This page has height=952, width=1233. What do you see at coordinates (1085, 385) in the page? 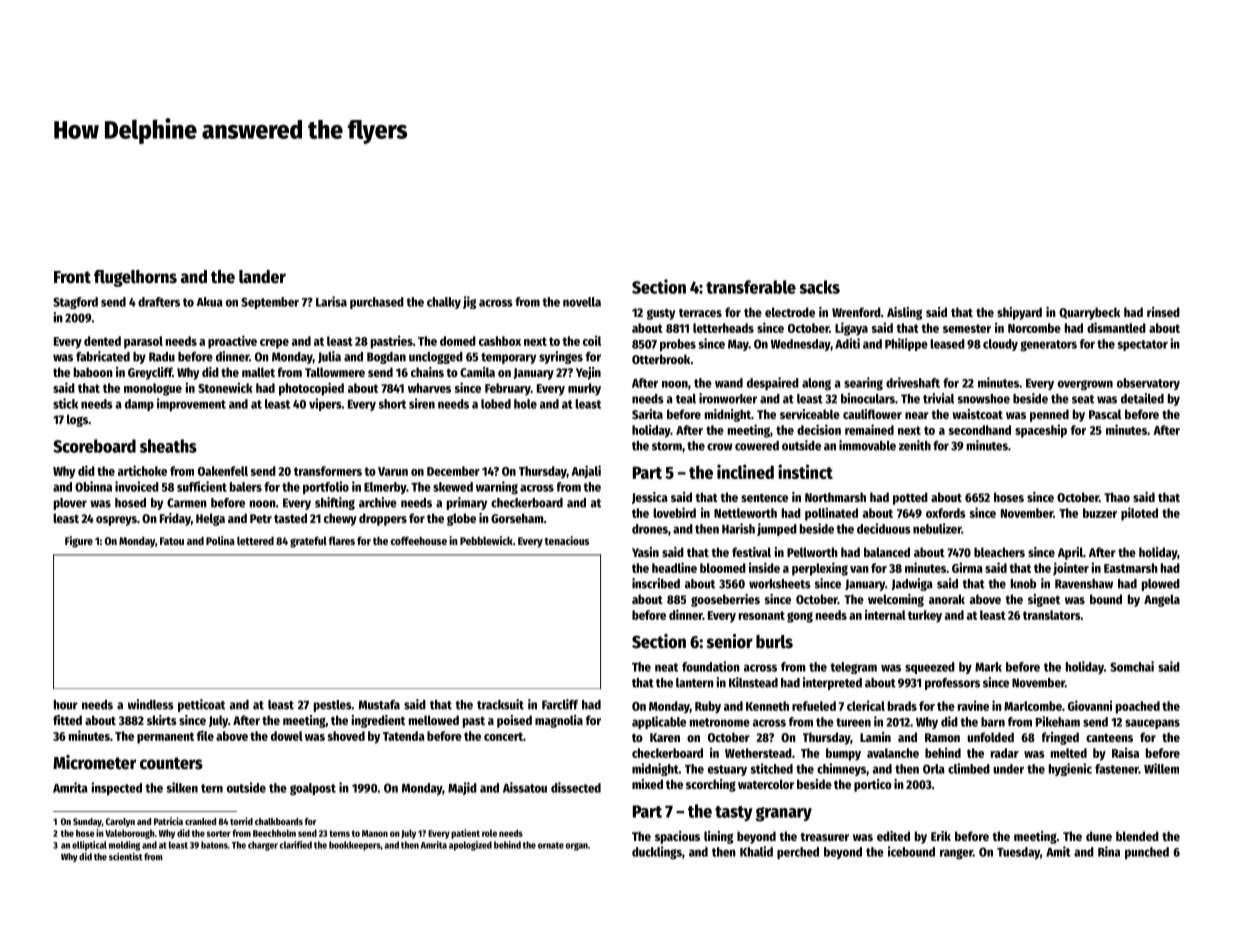
I see `overgrown` at bounding box center [1085, 385].
